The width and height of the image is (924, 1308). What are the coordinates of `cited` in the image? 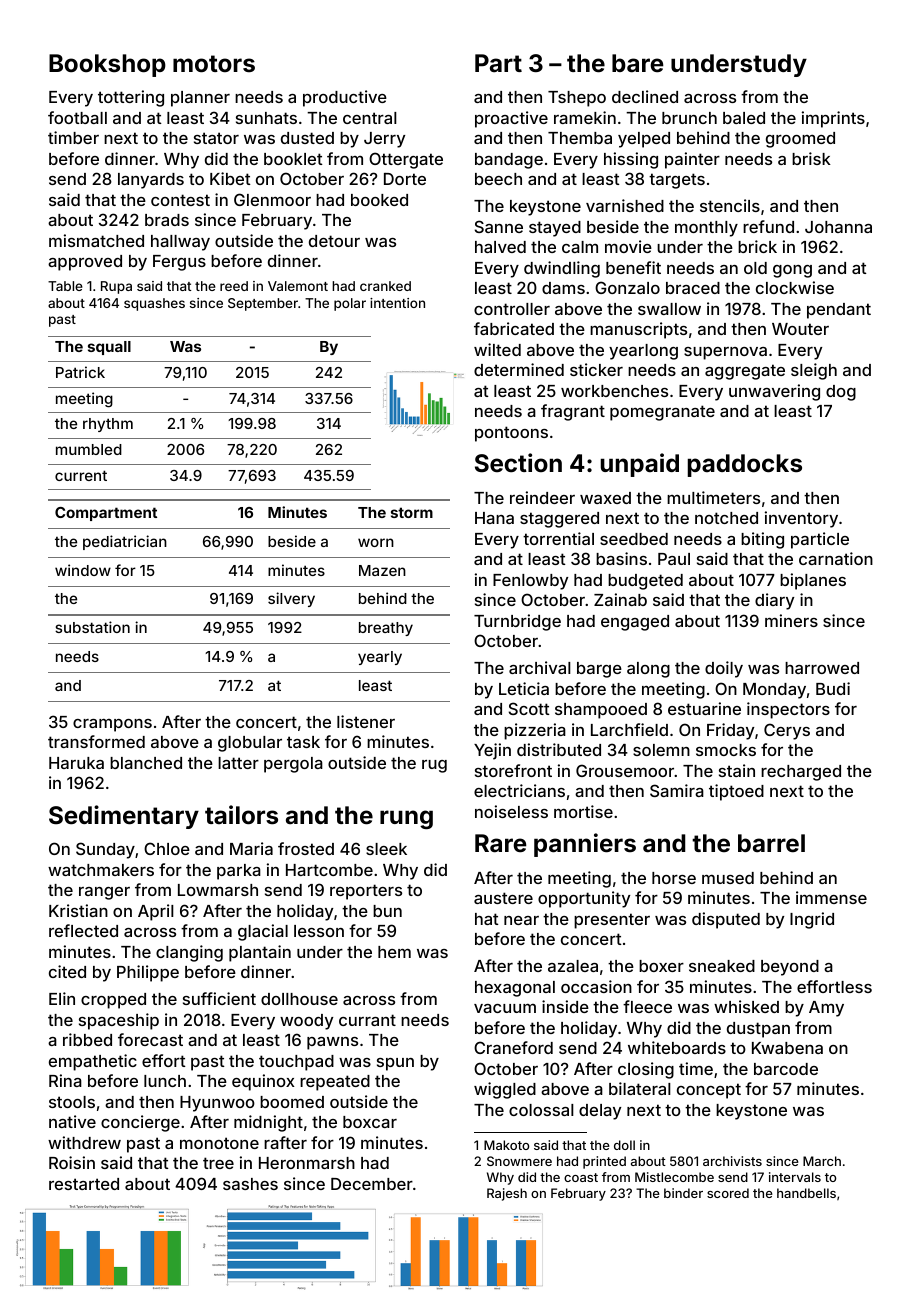 It's located at (67, 971).
